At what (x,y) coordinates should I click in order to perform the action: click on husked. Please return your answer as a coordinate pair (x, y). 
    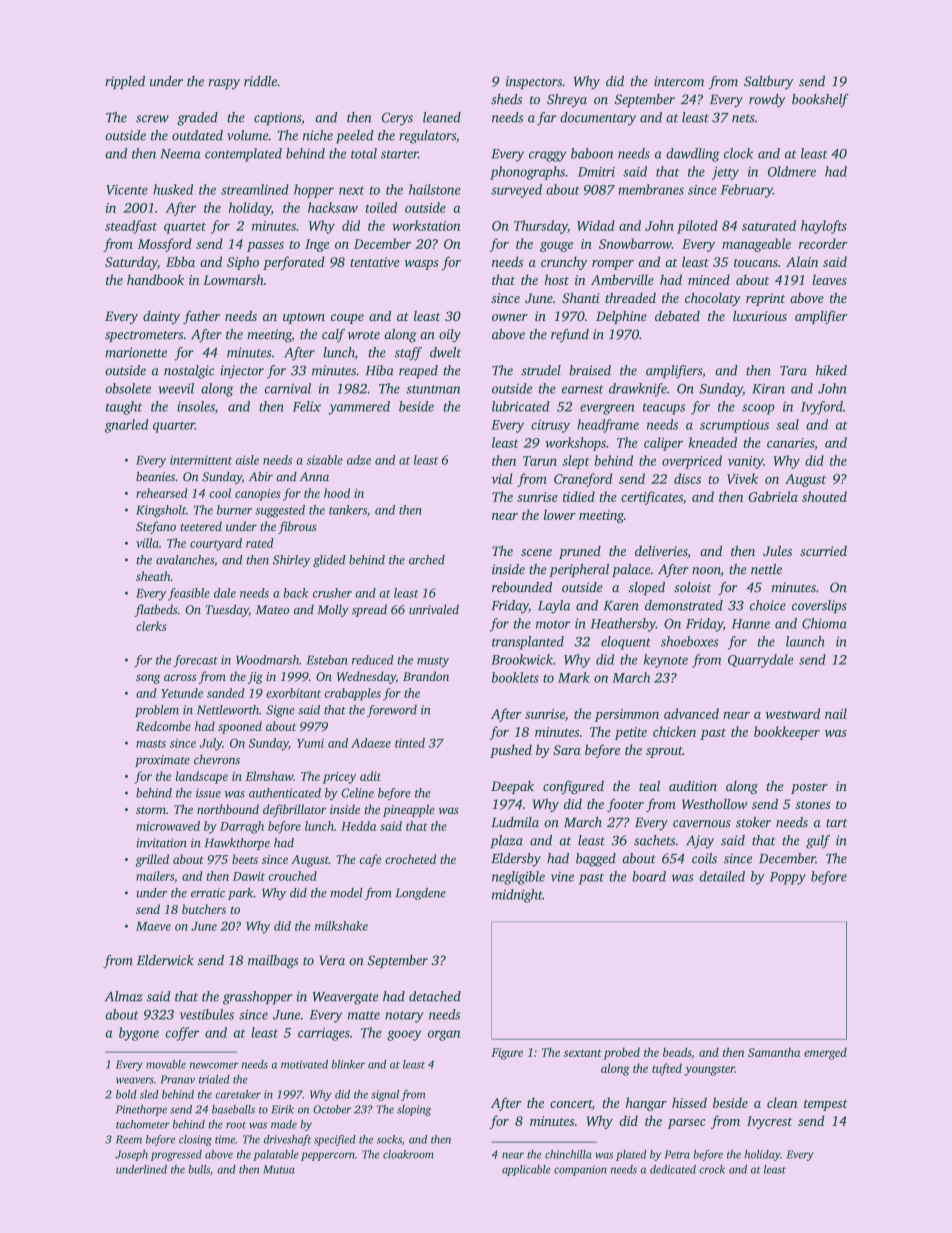
    Looking at the image, I should click on (173, 189).
